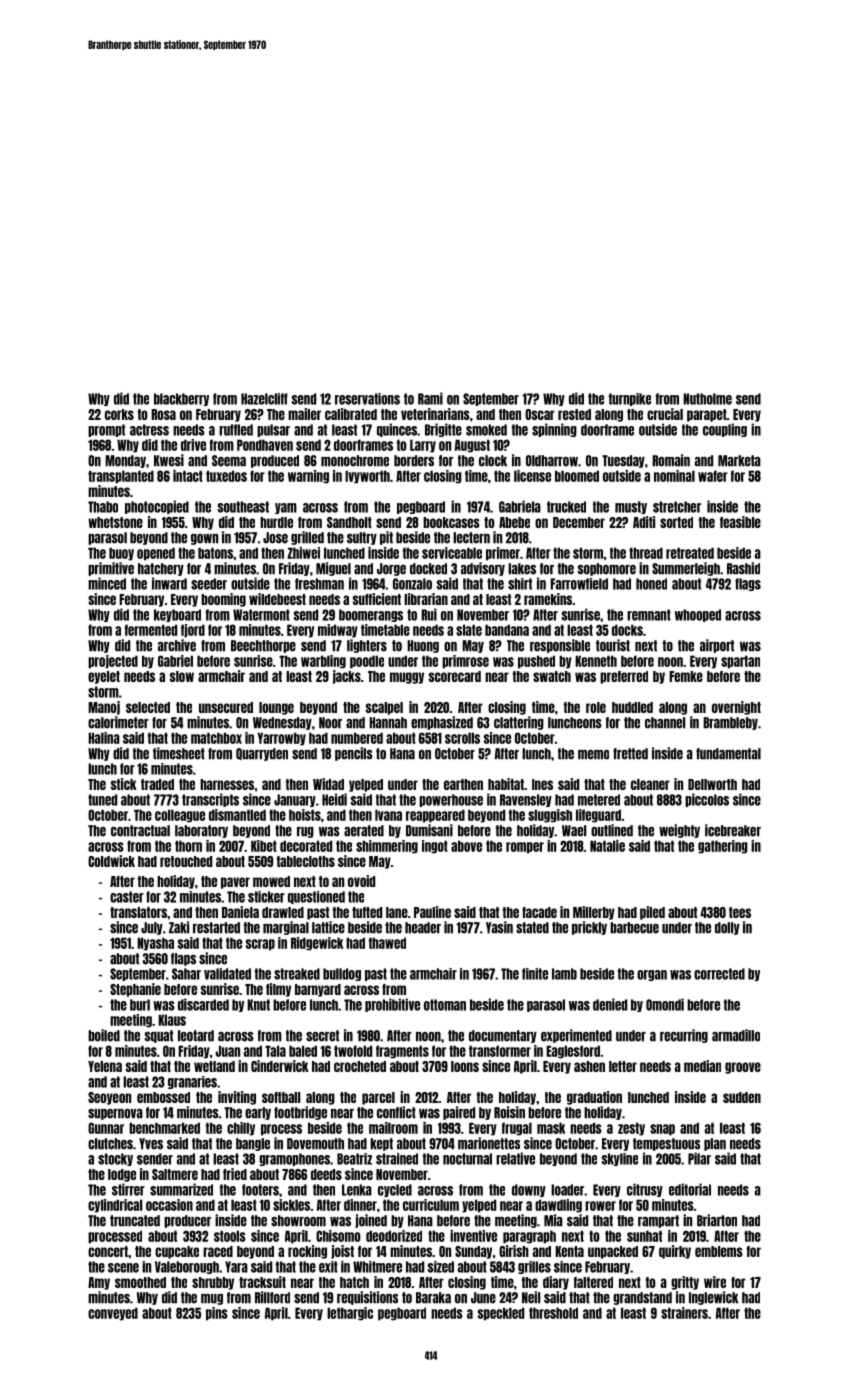  Describe the element at coordinates (319, 584) in the document. I see `freshman` at that location.
